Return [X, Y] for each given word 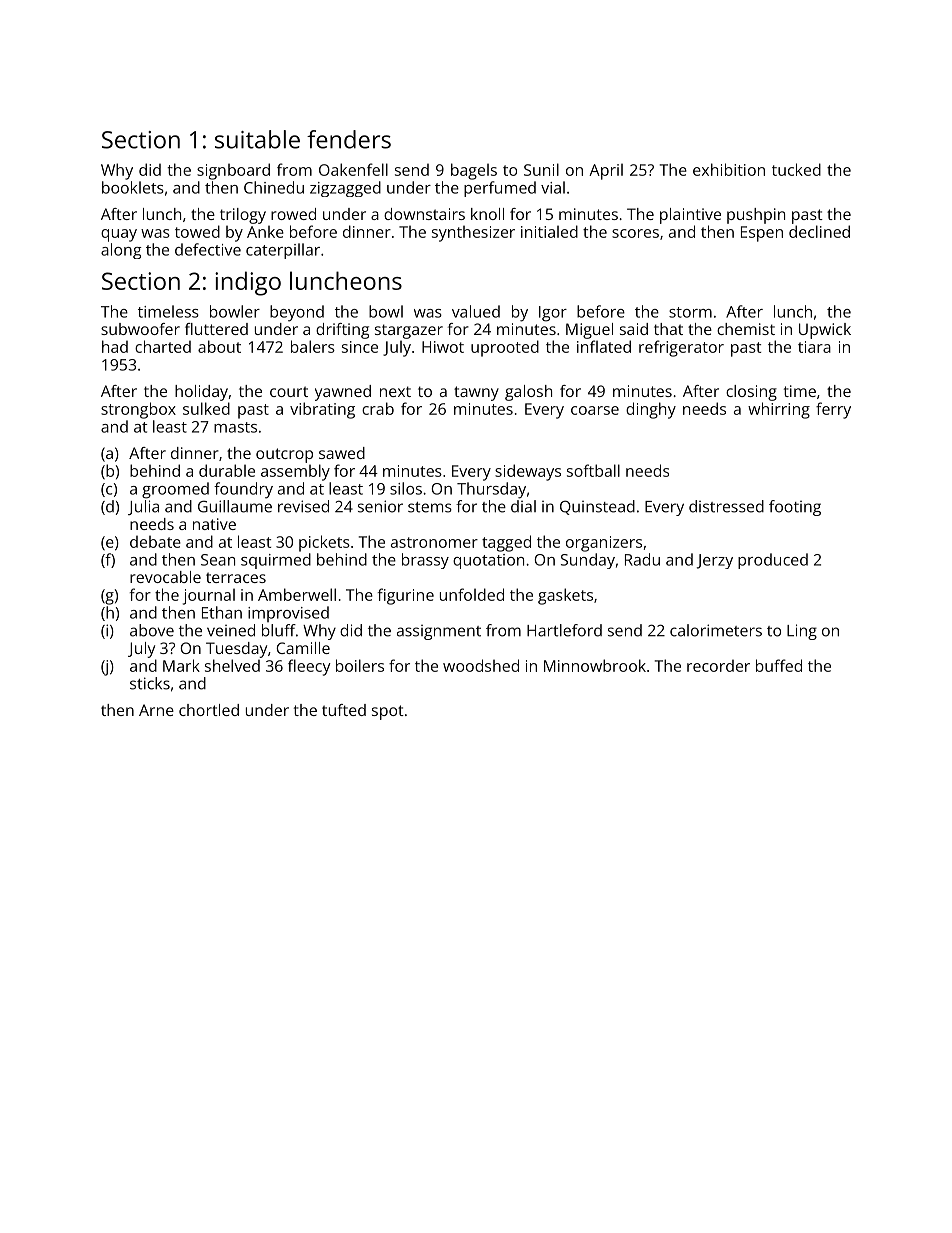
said [634, 329]
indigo [248, 283]
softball [593, 470]
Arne [156, 710]
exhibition [729, 169]
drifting [342, 331]
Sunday [588, 561]
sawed [342, 453]
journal [209, 597]
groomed [175, 490]
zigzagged [345, 189]
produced [773, 561]
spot [388, 712]
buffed [779, 665]
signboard [233, 171]
